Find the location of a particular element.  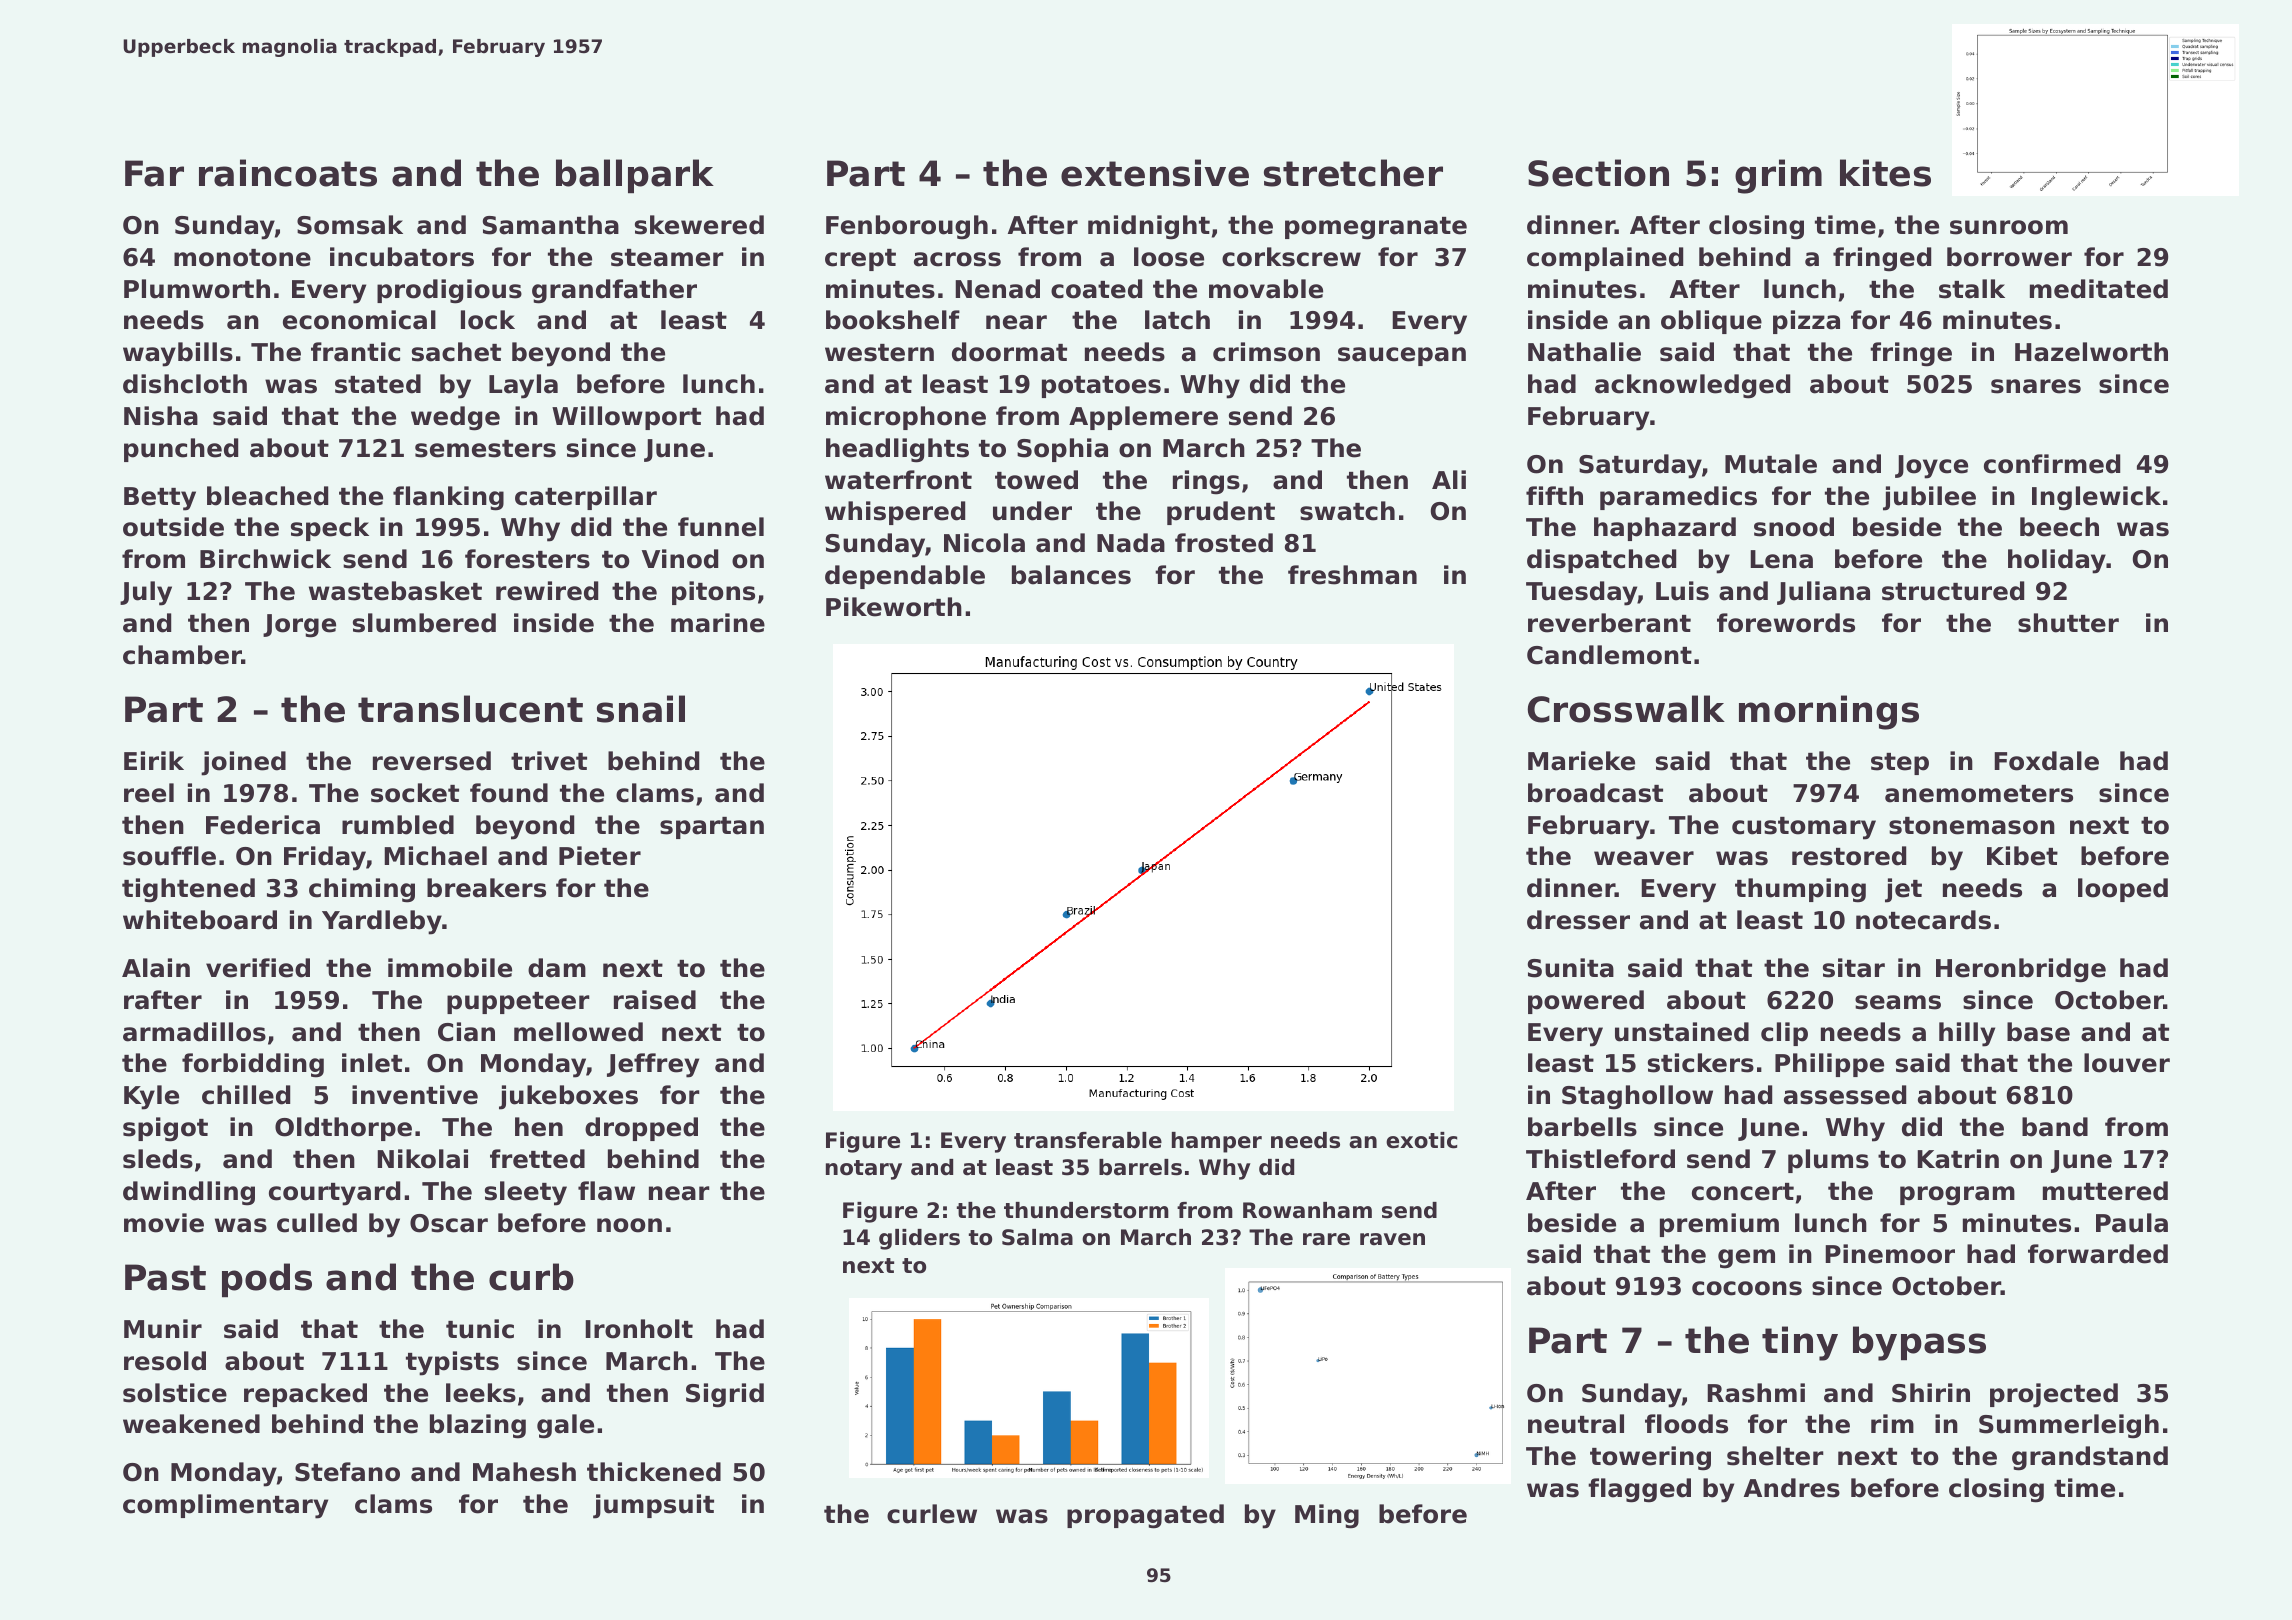

raincoats is located at coordinates (288, 173).
